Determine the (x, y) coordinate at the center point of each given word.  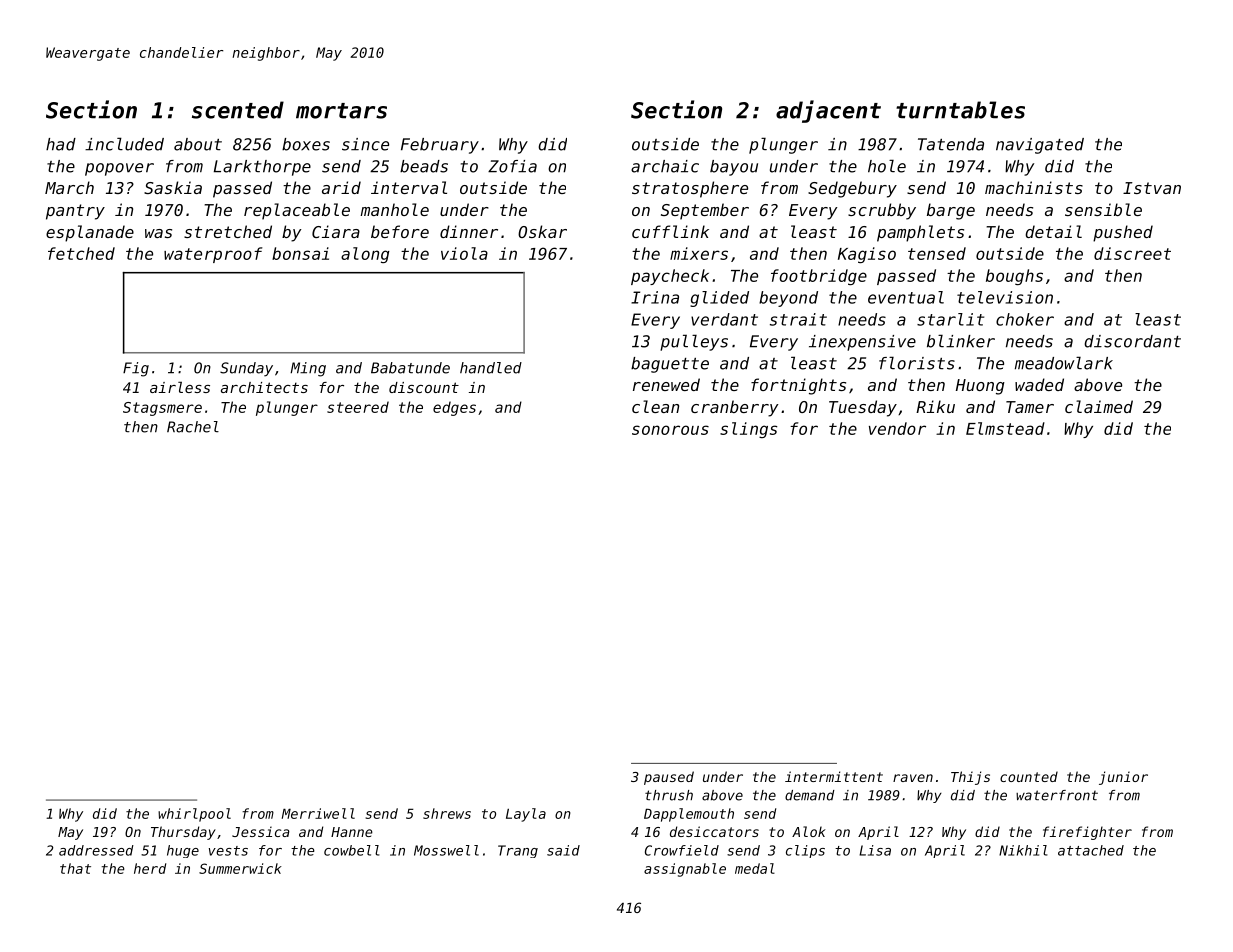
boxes (306, 144)
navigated (1040, 146)
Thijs (970, 778)
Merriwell (318, 813)
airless (180, 387)
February (440, 146)
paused (669, 778)
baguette (670, 365)
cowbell (352, 850)
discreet (1132, 253)
